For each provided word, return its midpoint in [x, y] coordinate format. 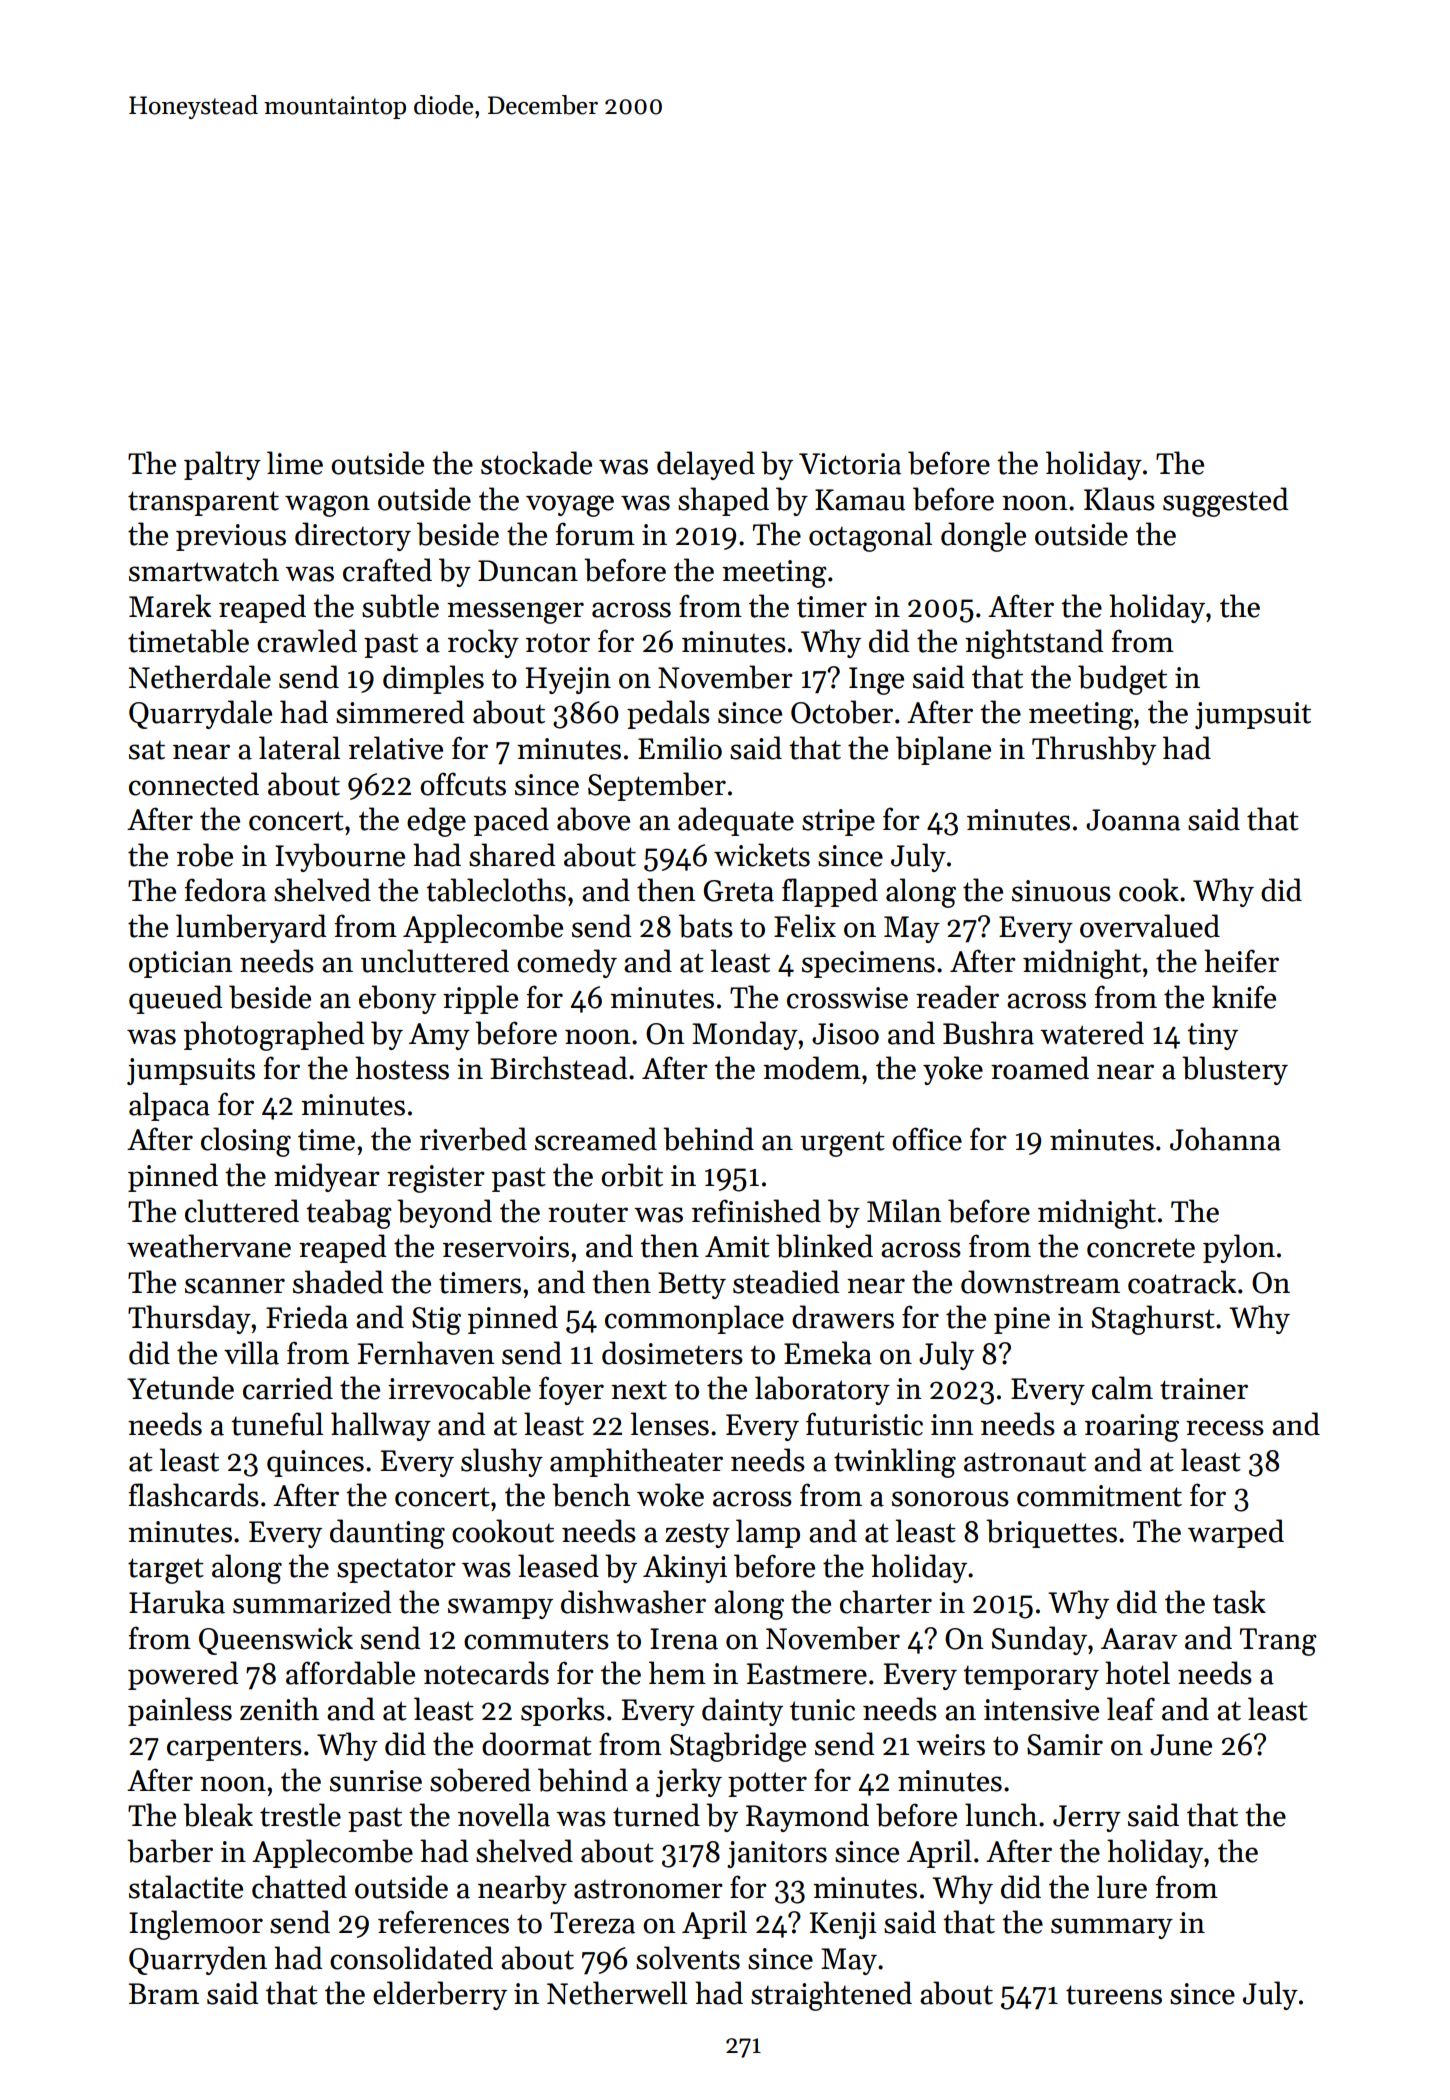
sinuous [1061, 891]
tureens [1114, 1995]
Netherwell [617, 1993]
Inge [876, 681]
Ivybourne [340, 857]
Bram [164, 1994]
